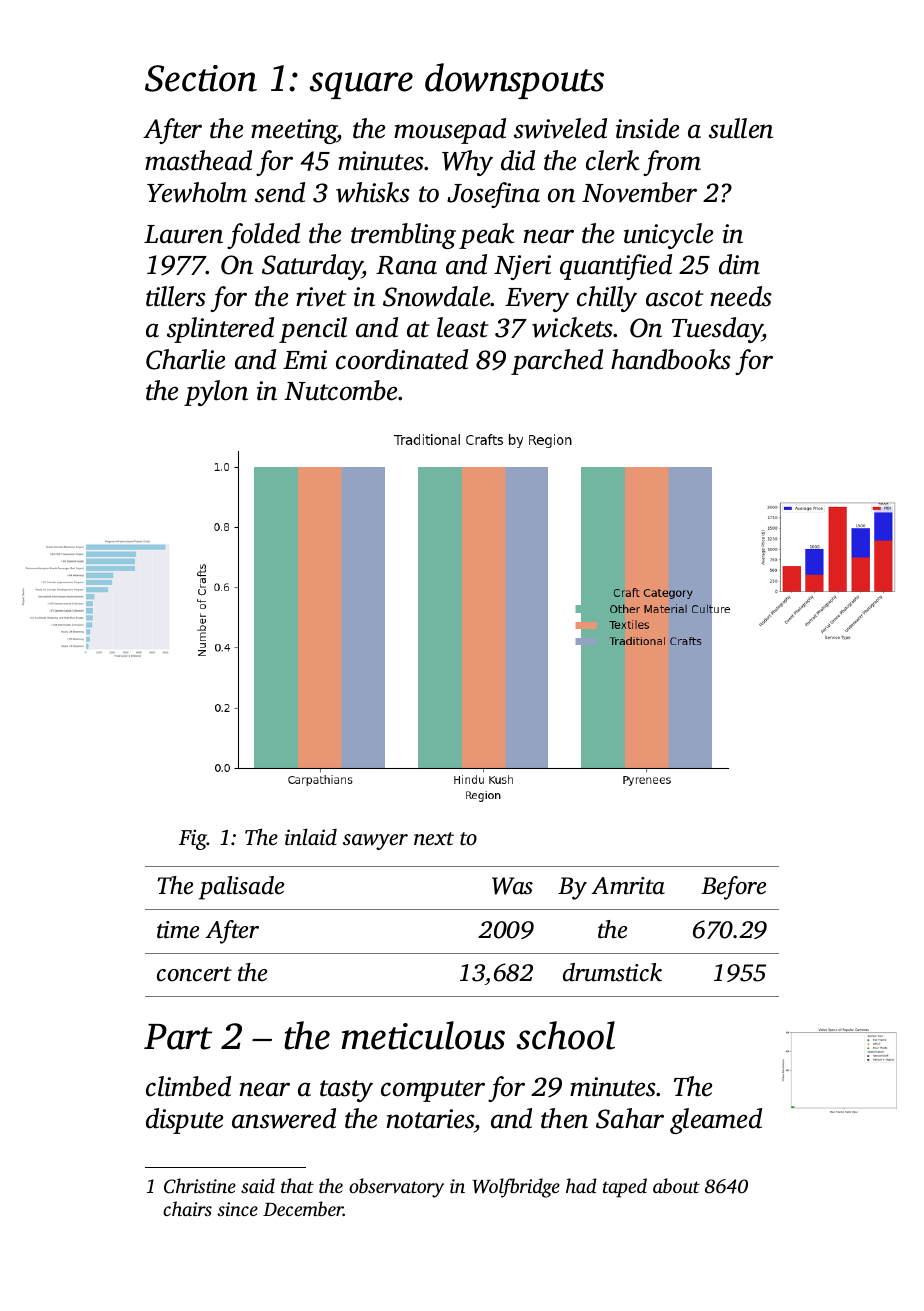  Describe the element at coordinates (284, 1118) in the screenshot. I see `answered` at that location.
